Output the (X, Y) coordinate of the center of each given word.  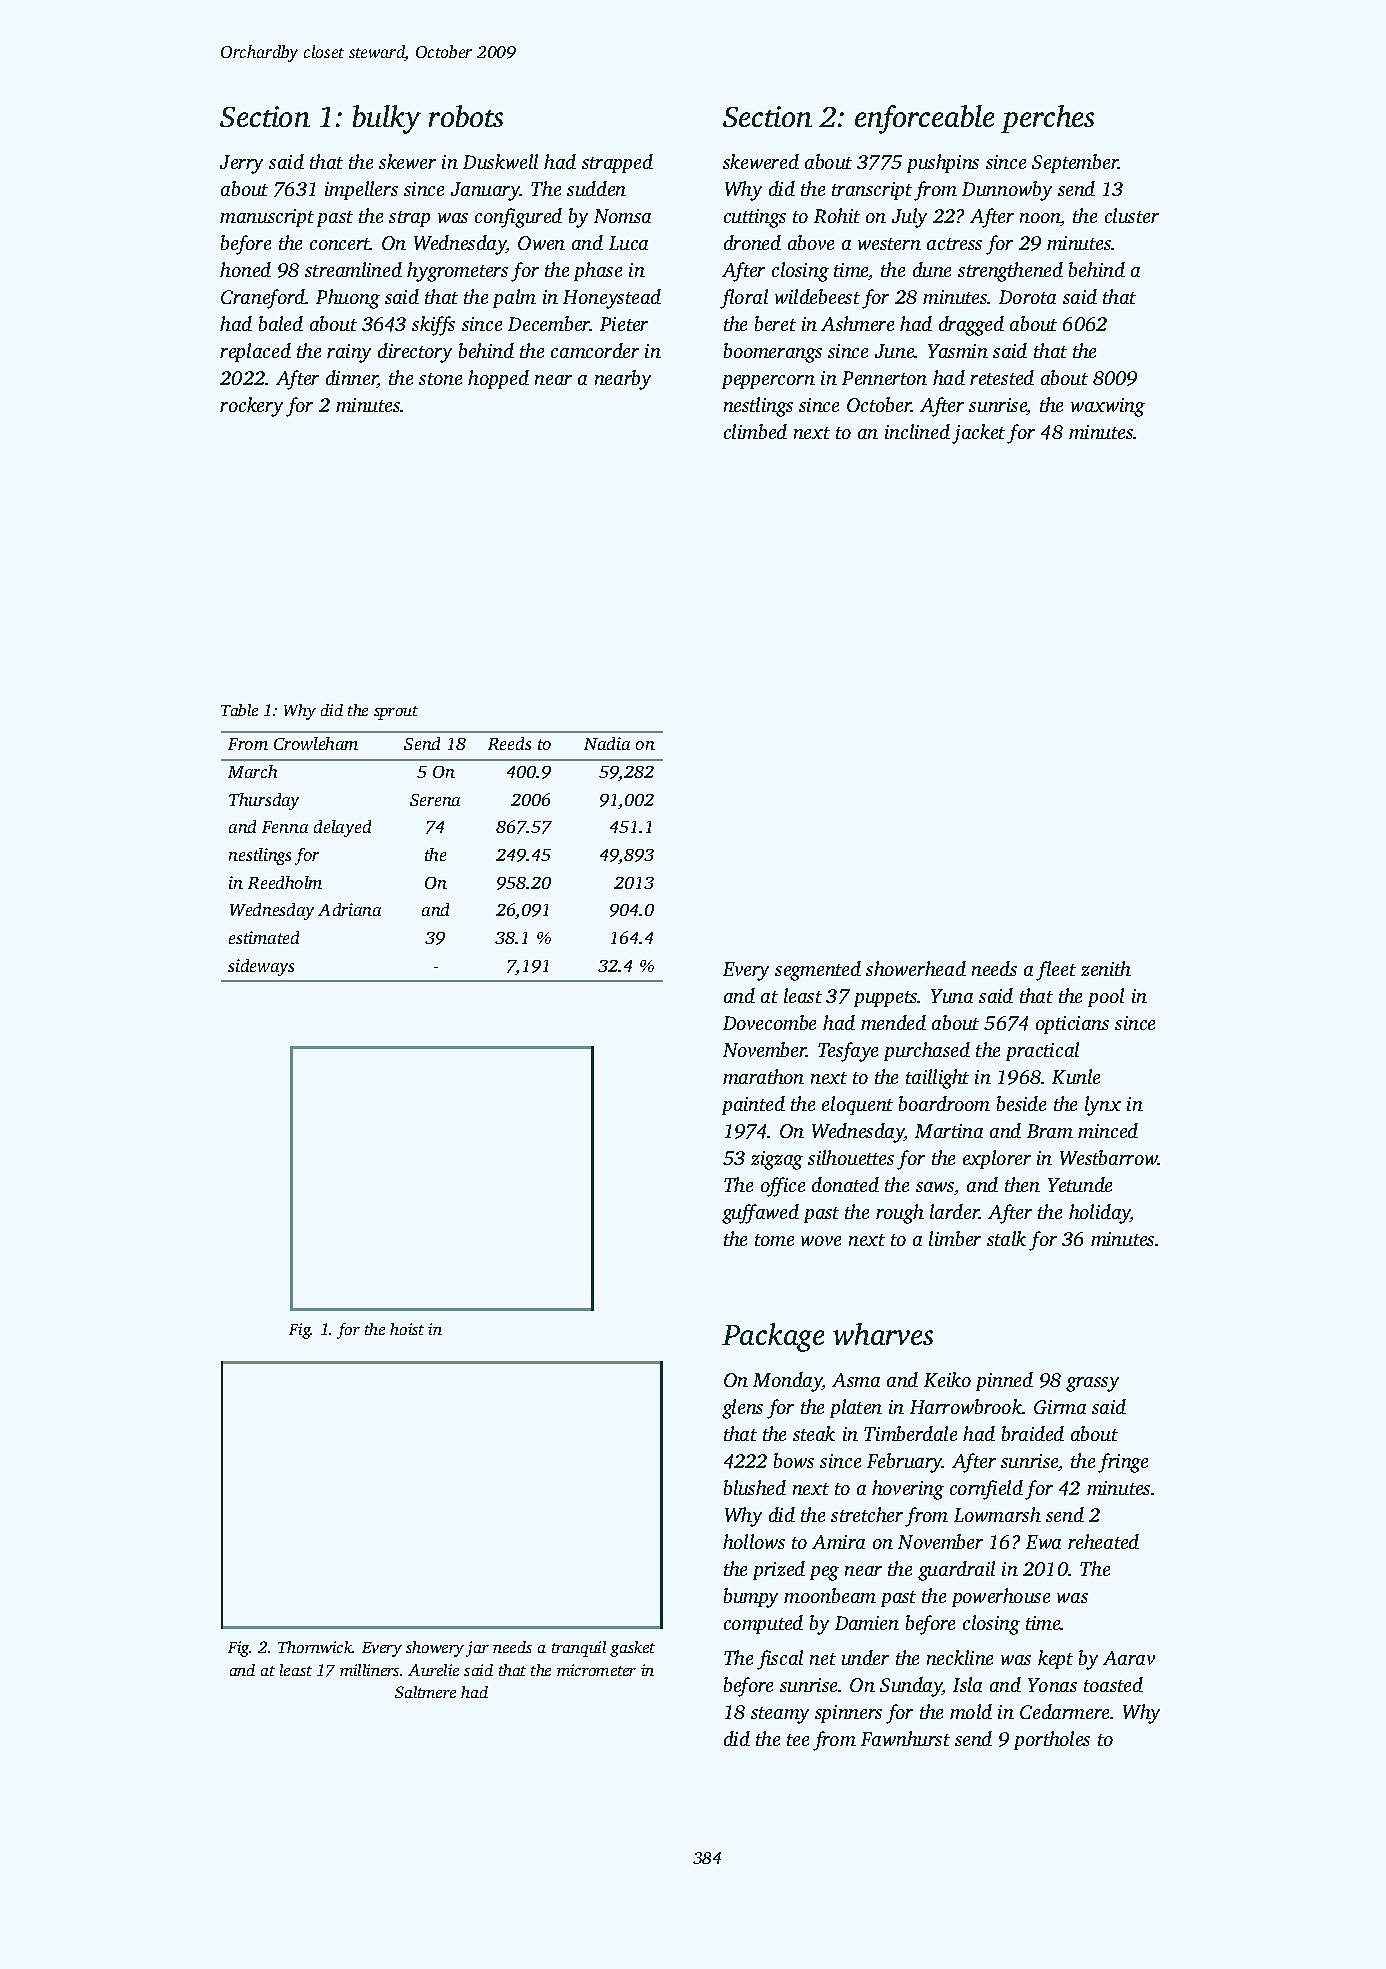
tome (774, 1240)
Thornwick (315, 1647)
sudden (596, 188)
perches (1047, 119)
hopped (498, 379)
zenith (1106, 968)
